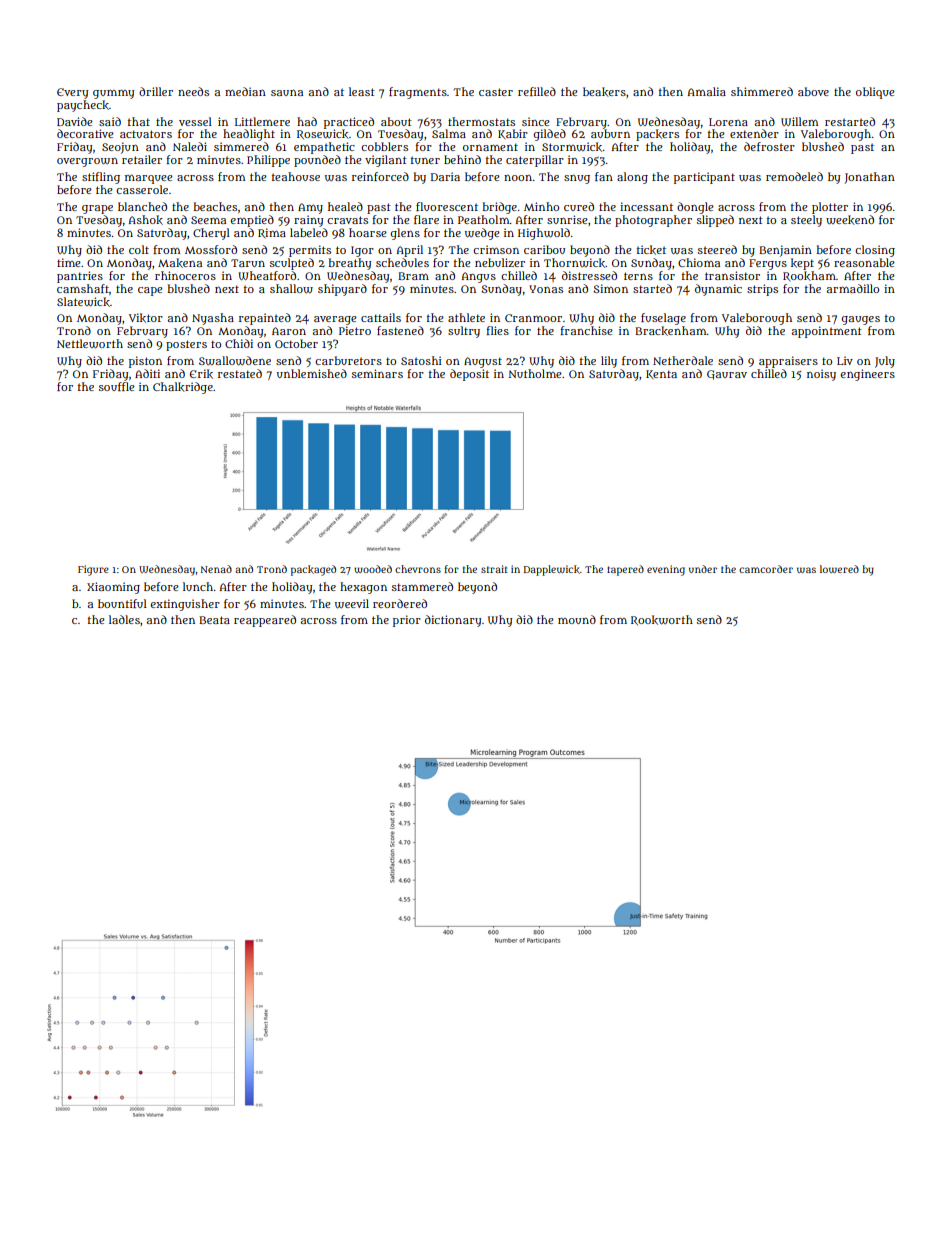 Image resolution: width=952 pixels, height=1233 pixels. What do you see at coordinates (85, 133) in the image?
I see `decorative` at bounding box center [85, 133].
